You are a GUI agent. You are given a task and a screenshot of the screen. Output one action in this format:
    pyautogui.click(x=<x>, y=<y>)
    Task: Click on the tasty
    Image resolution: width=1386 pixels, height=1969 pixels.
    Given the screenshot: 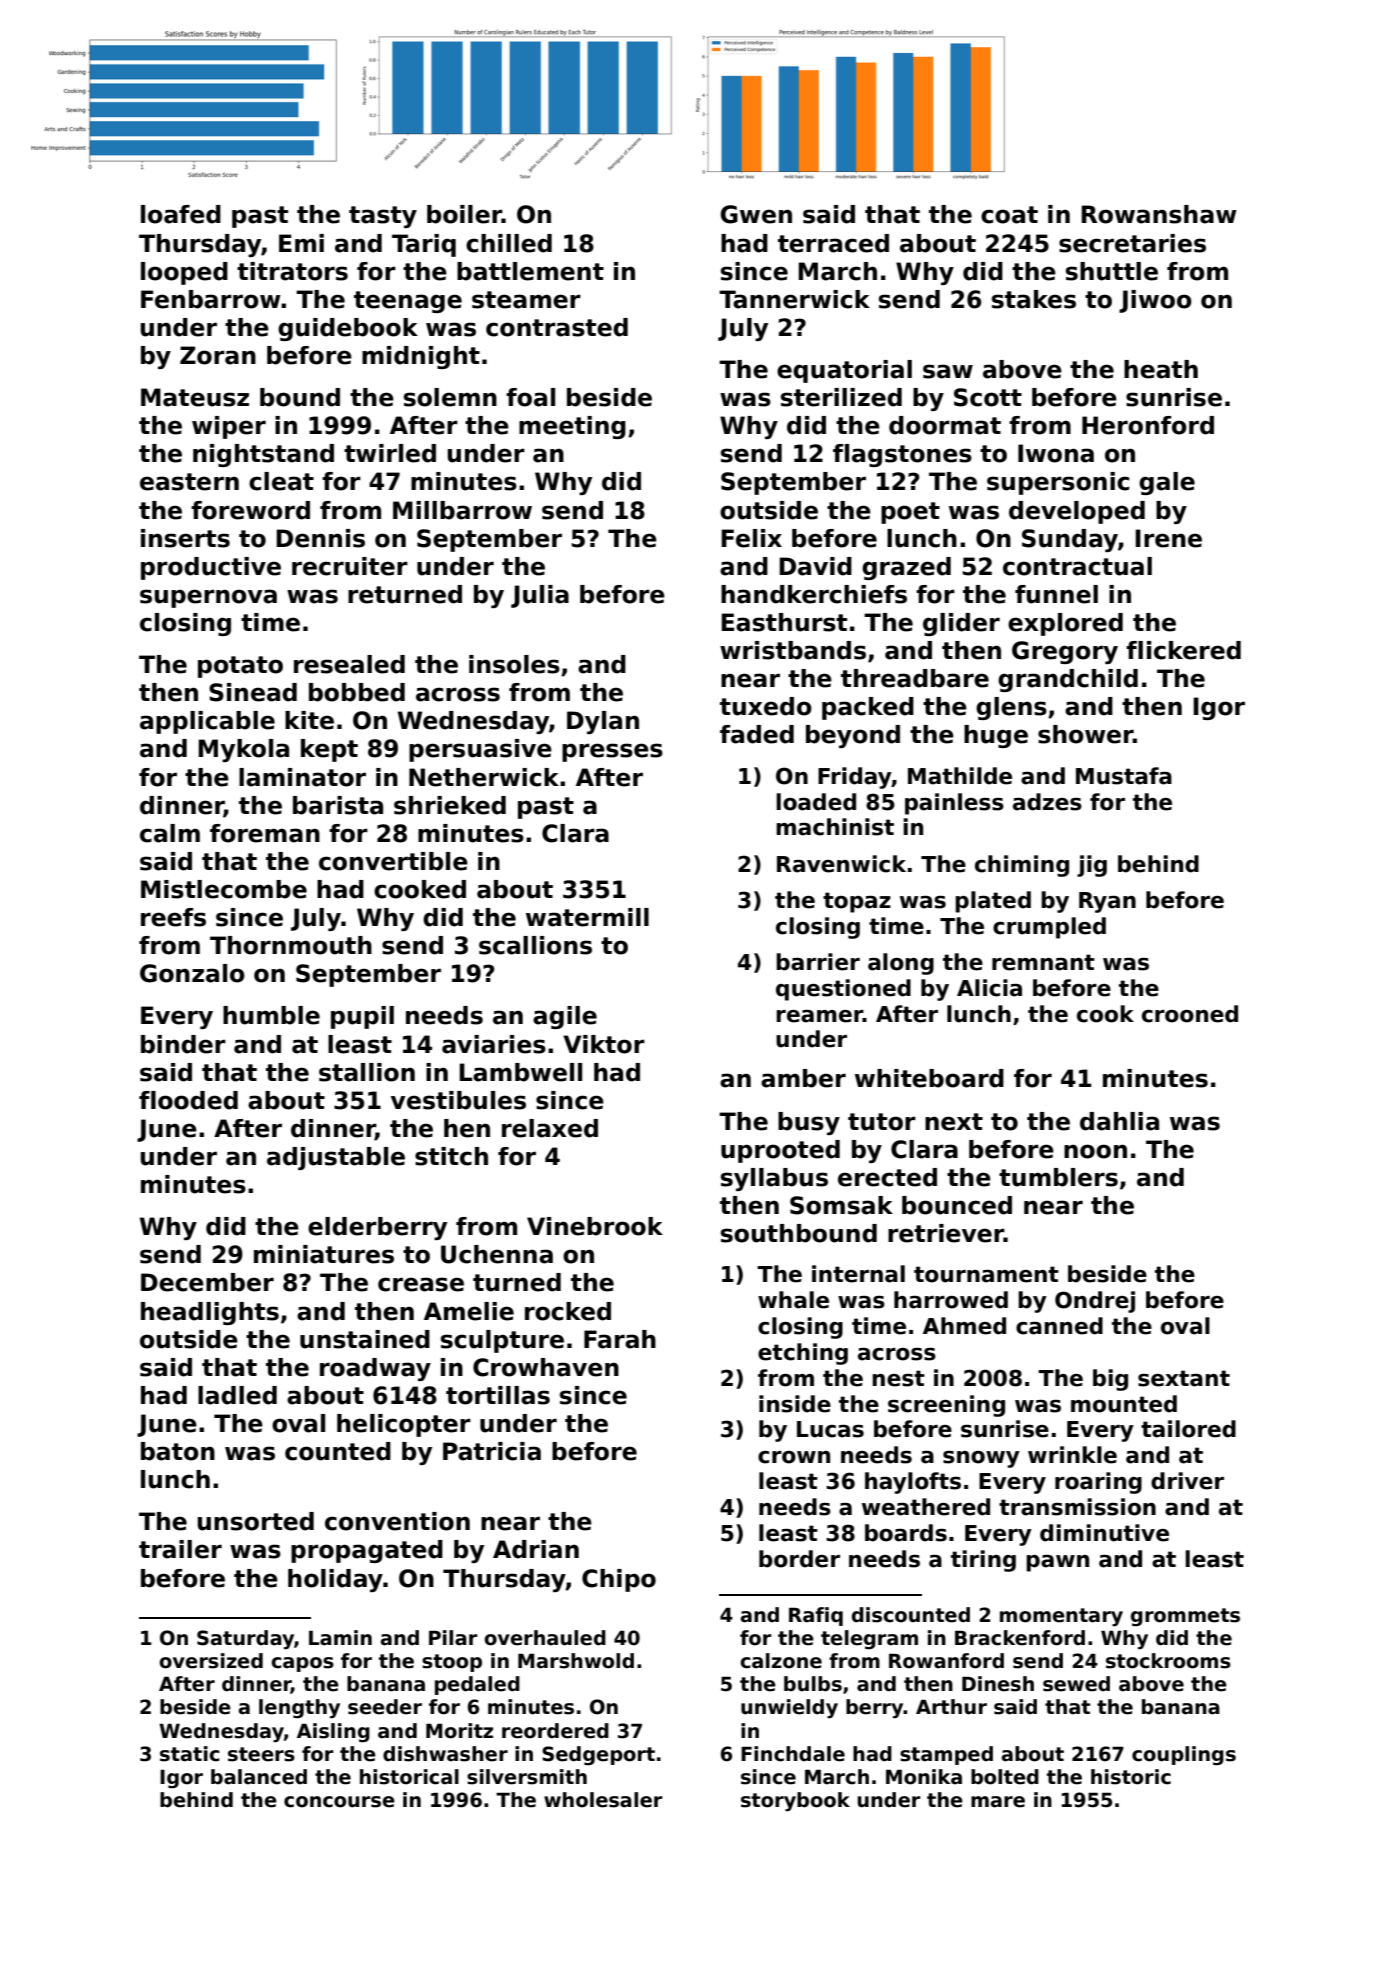 What is the action you would take?
    pyautogui.click(x=383, y=217)
